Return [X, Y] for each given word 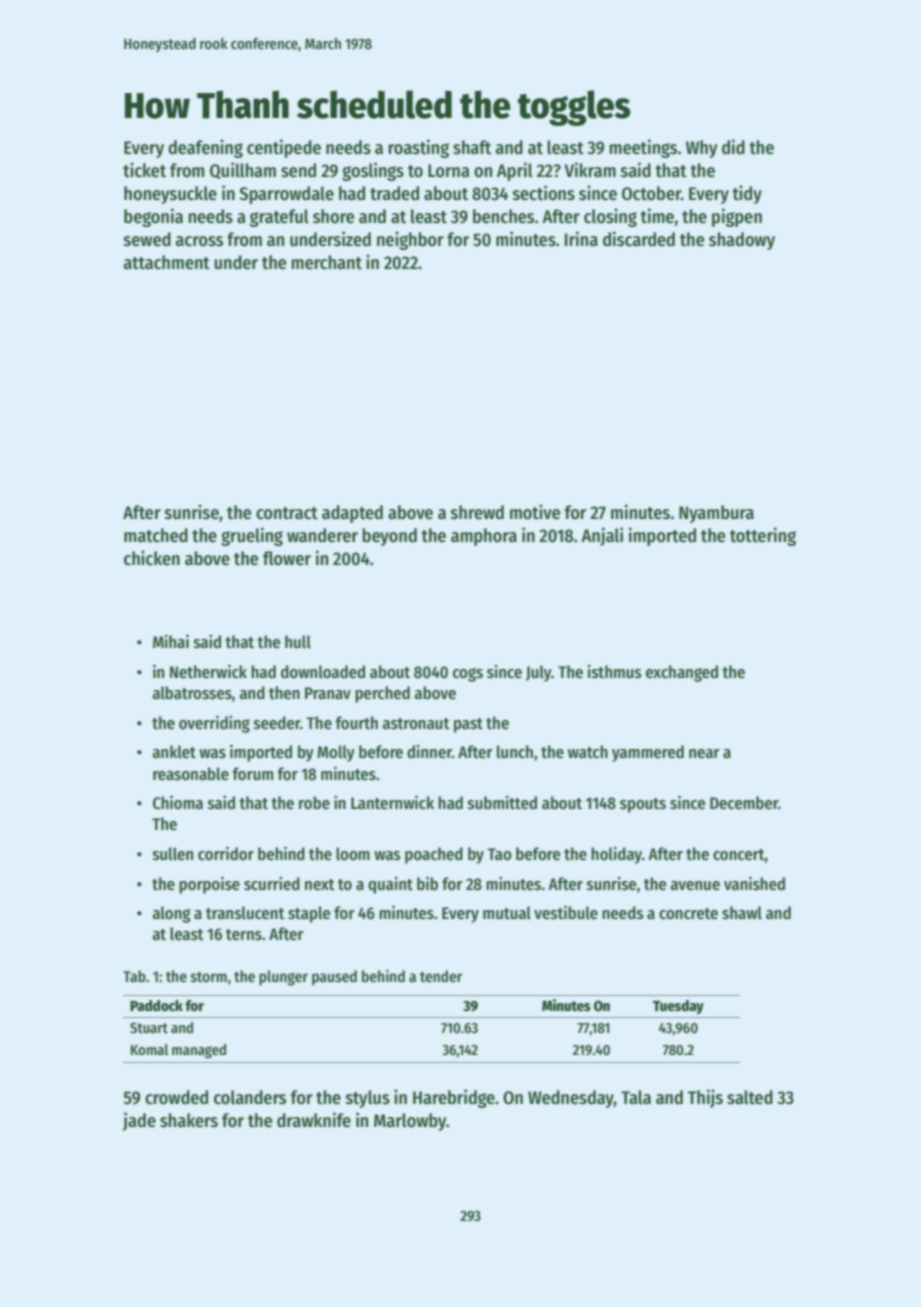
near [704, 754]
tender [441, 976]
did [733, 147]
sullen [173, 854]
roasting [418, 148]
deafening [205, 148]
